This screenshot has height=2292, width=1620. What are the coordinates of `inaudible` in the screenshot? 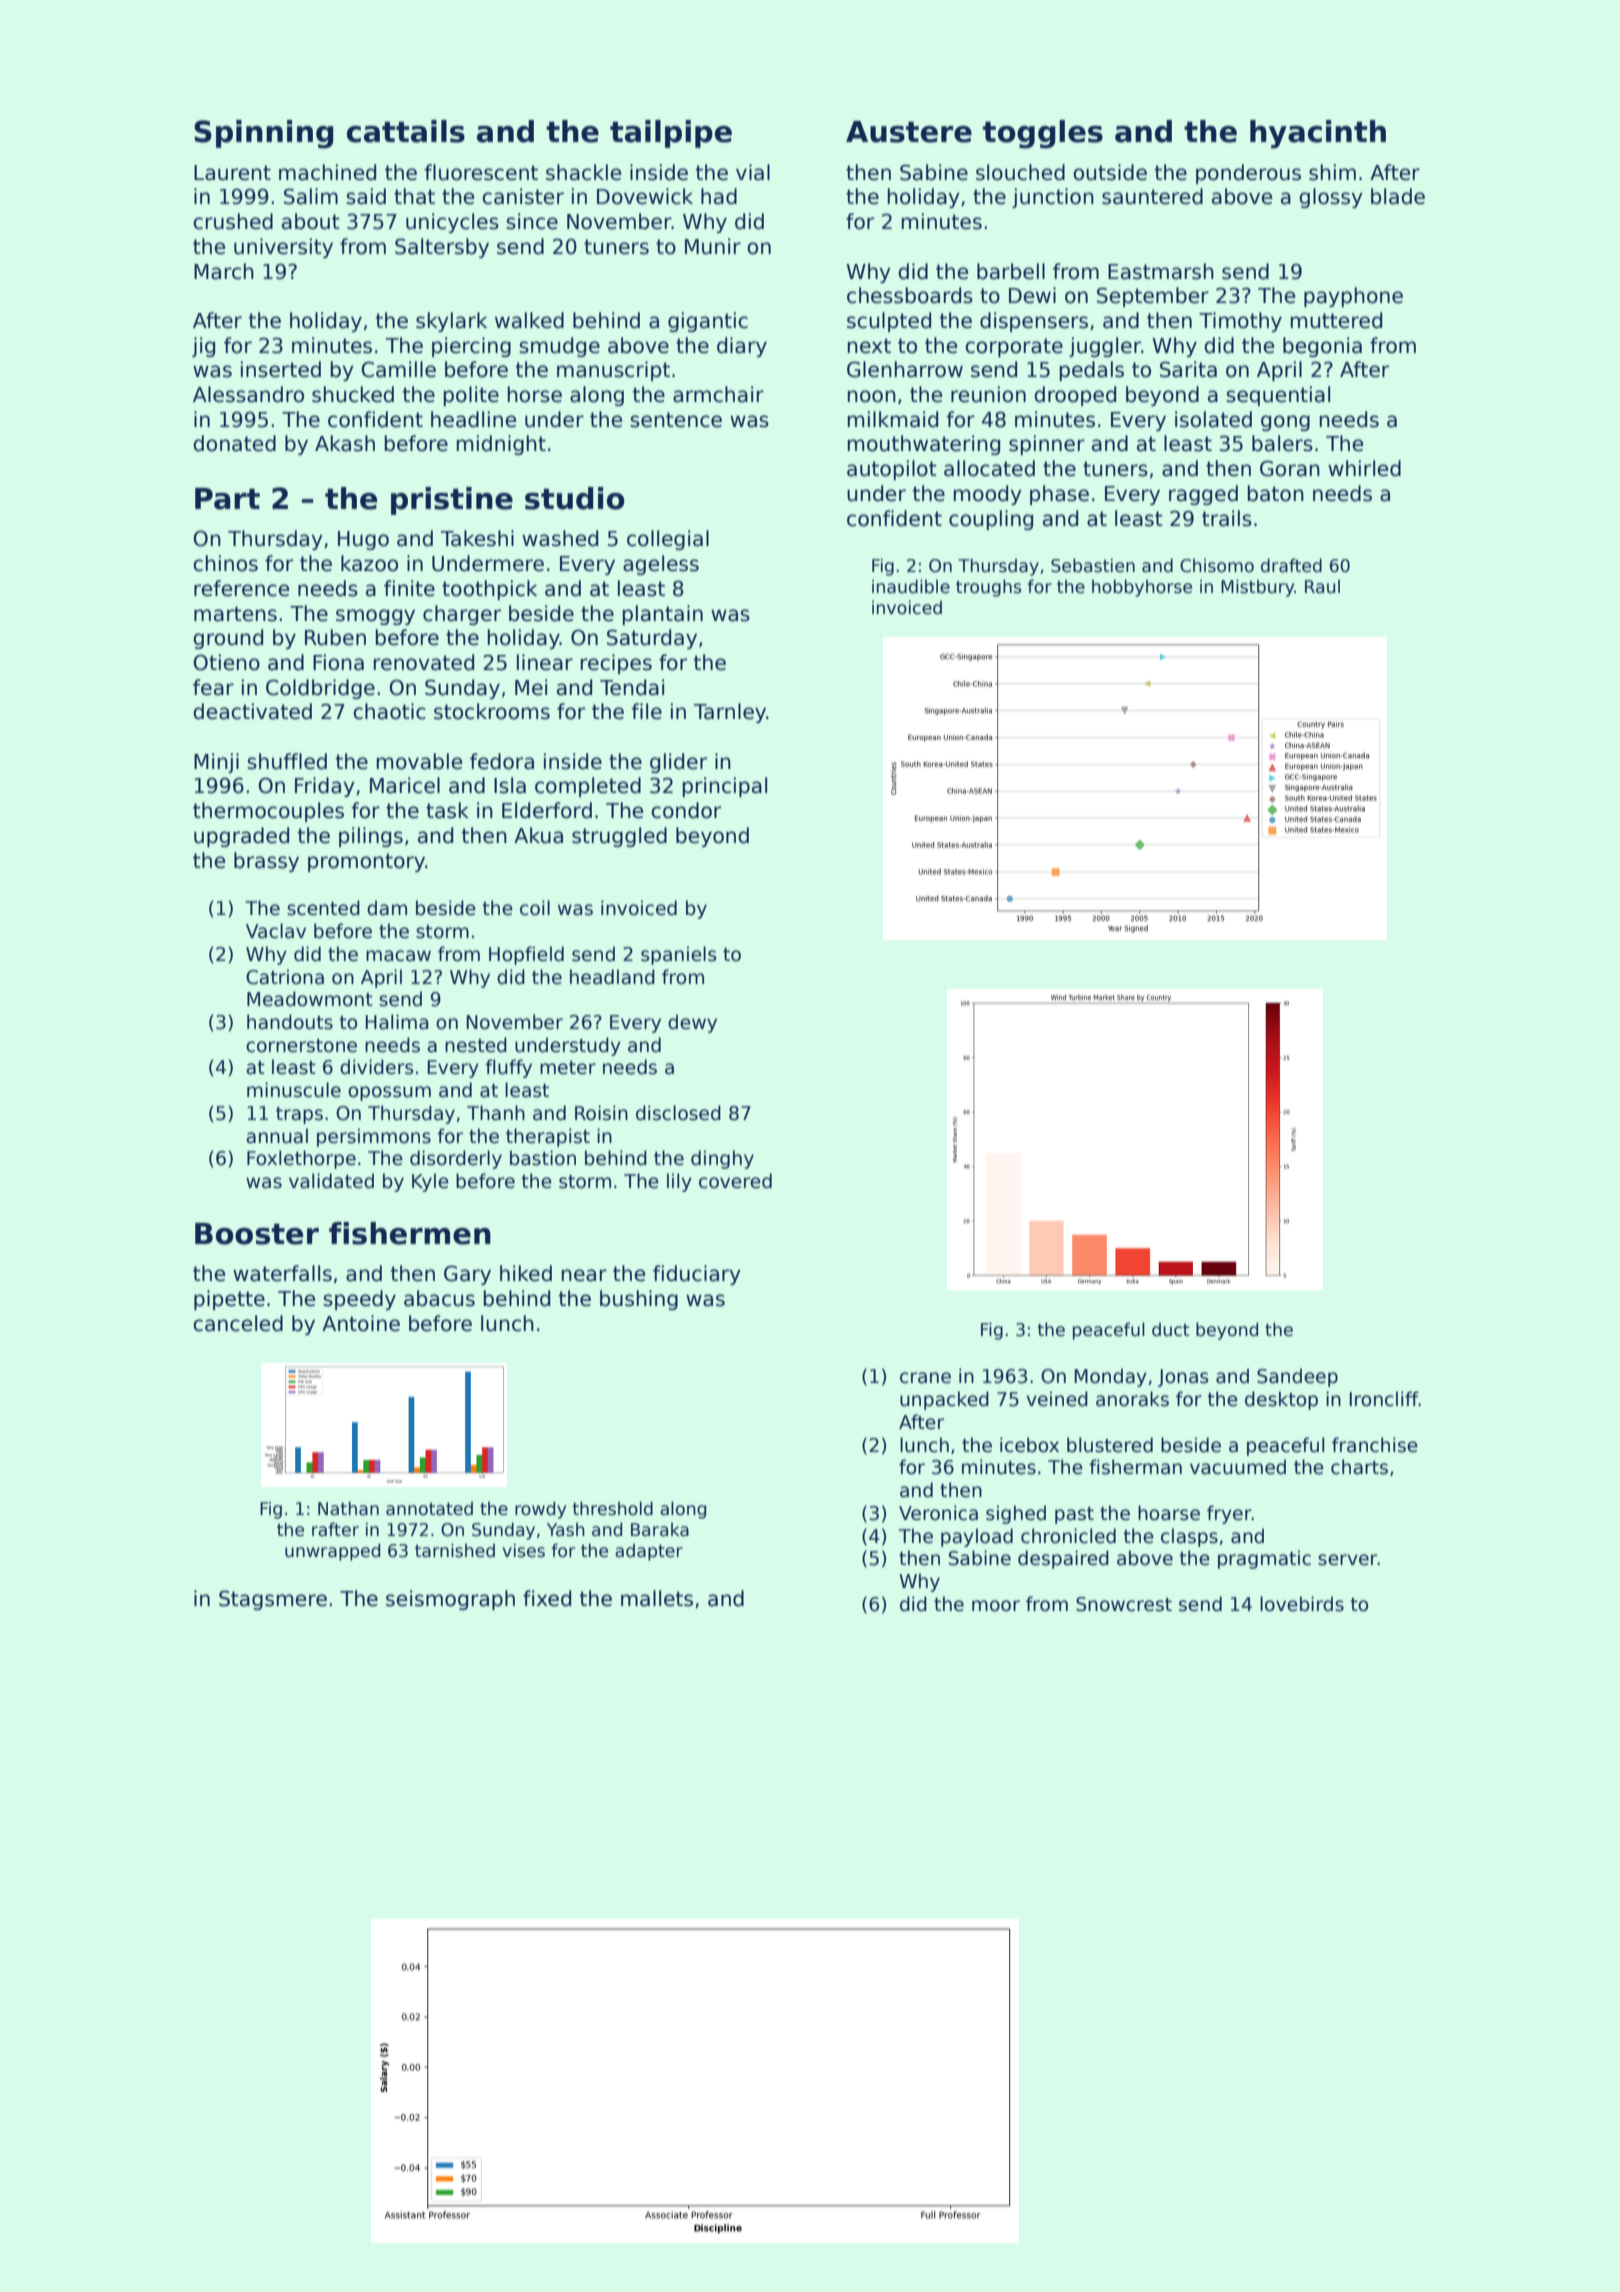 It's located at (911, 586).
